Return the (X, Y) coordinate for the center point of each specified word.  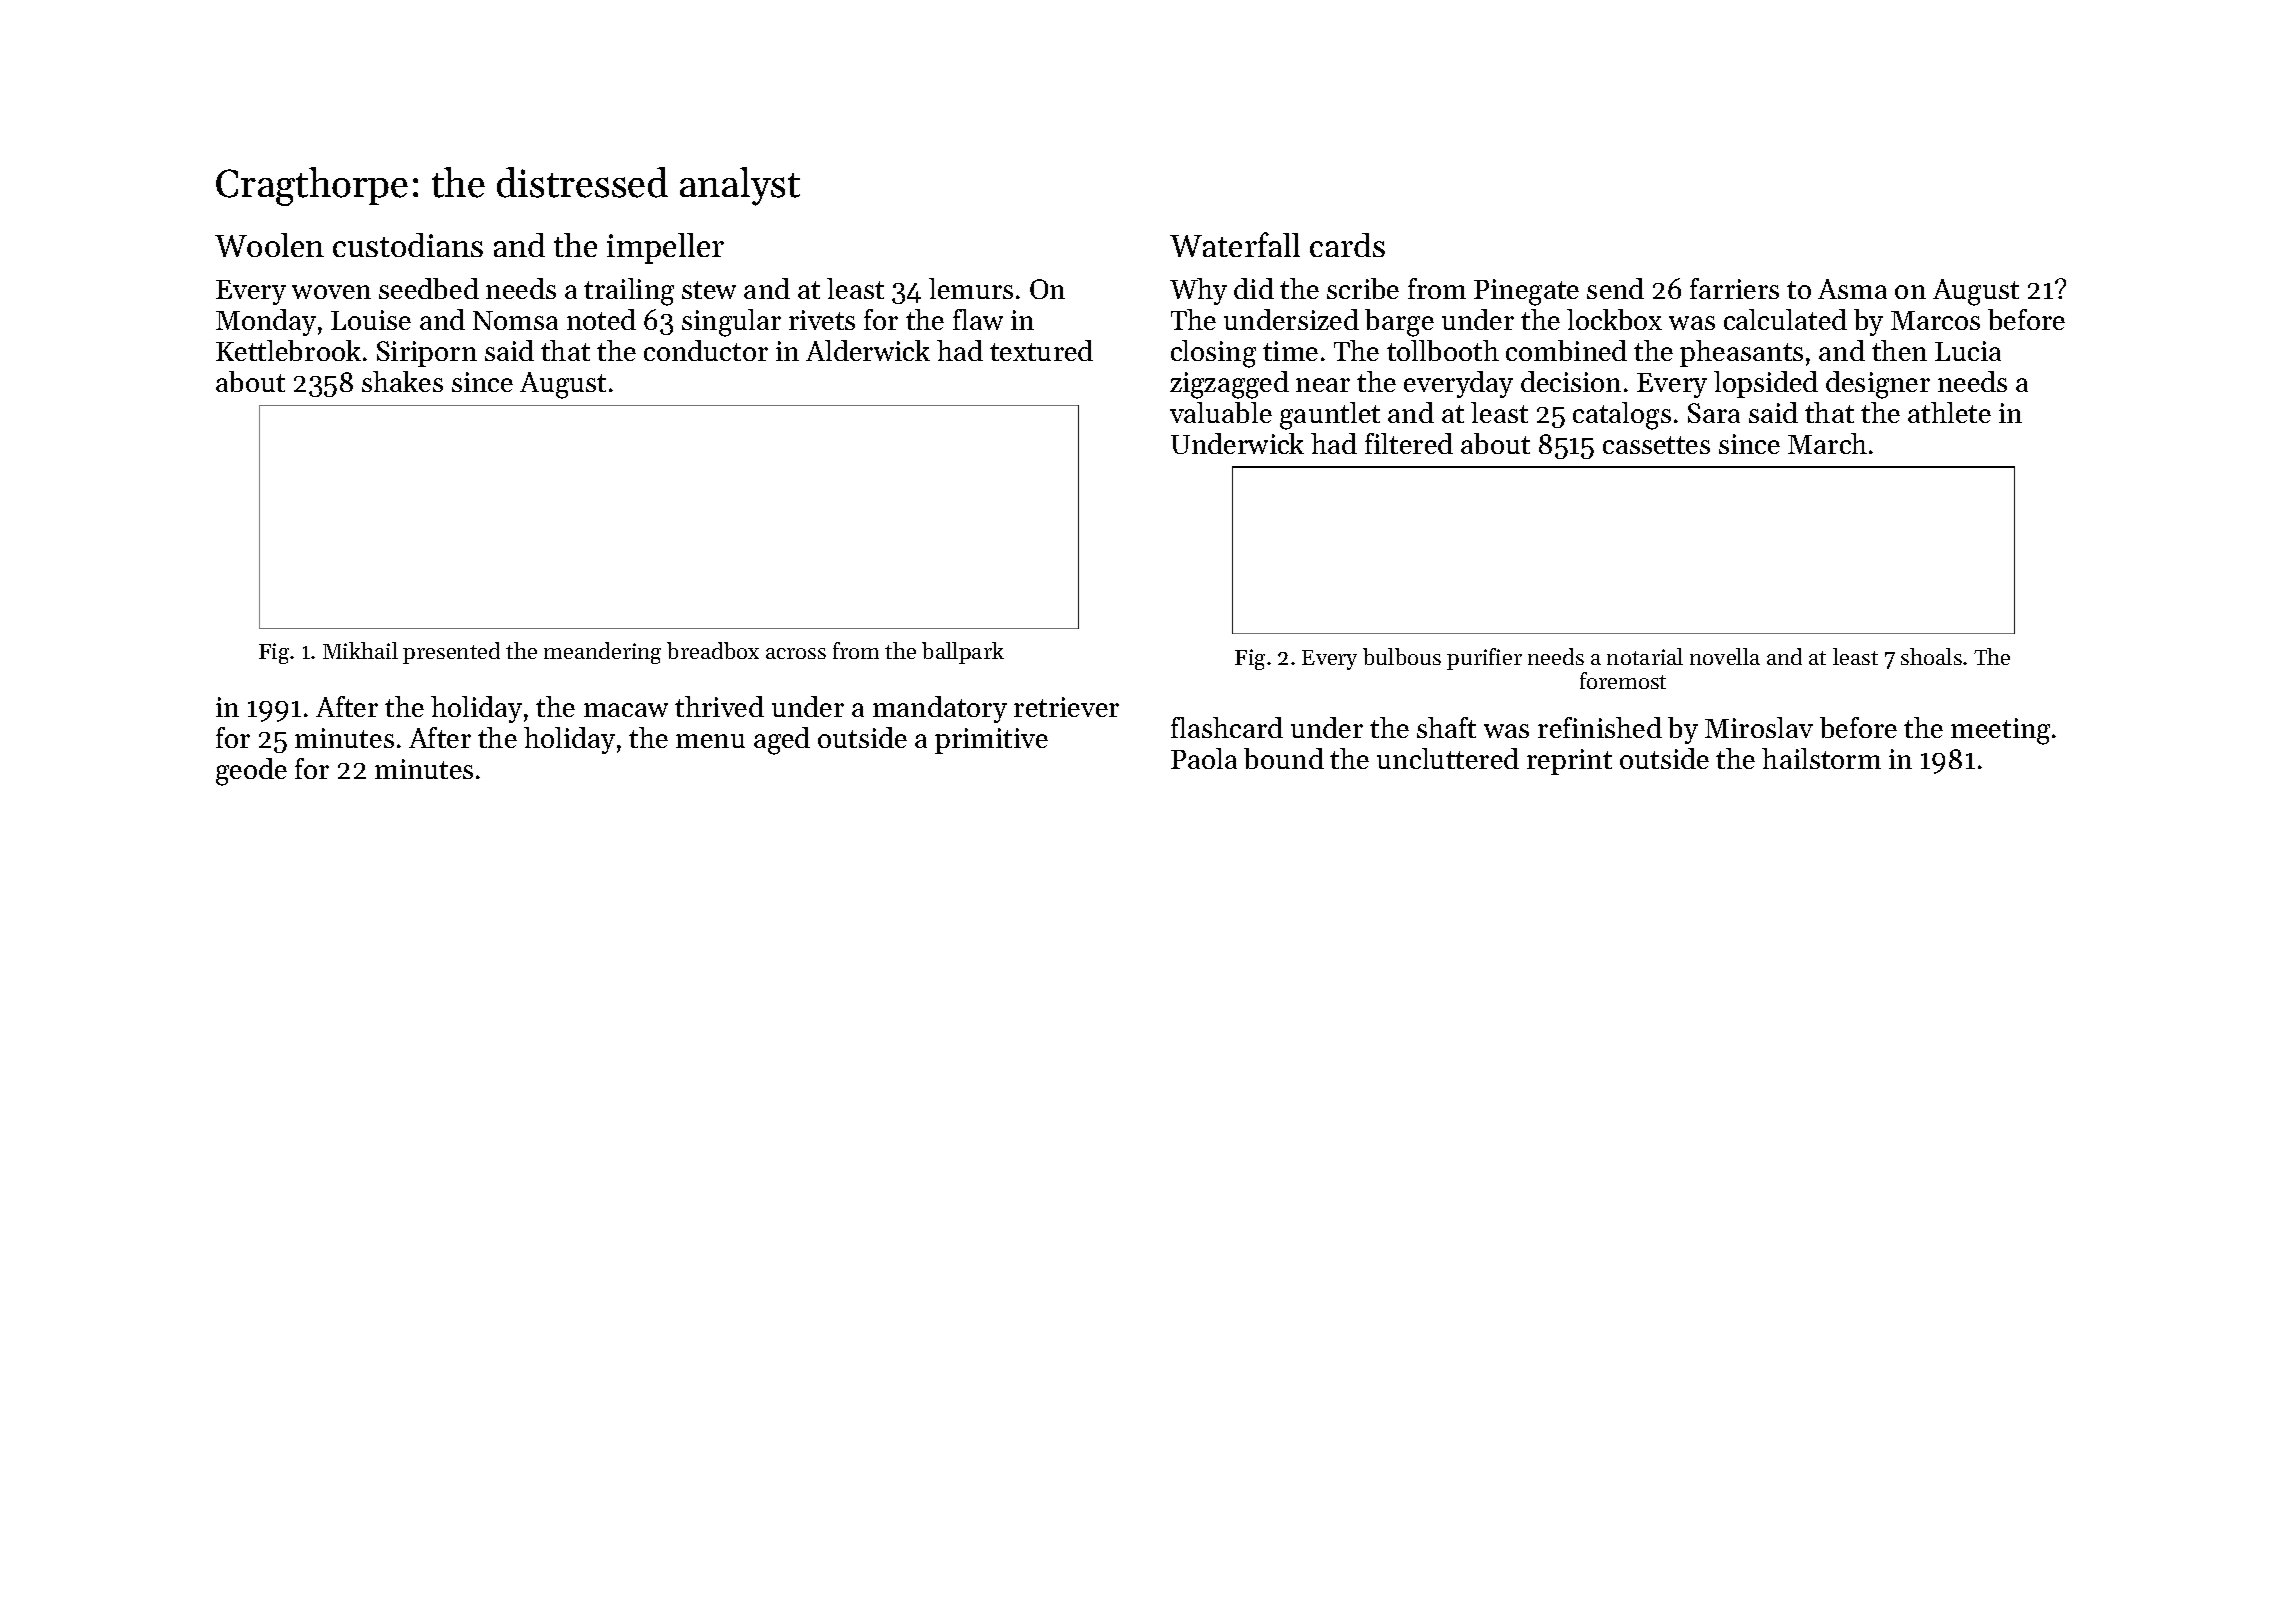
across (796, 653)
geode (251, 772)
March (1827, 443)
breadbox (713, 650)
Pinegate (1526, 292)
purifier (1484, 659)
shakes (402, 381)
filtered (1409, 443)
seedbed (429, 288)
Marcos (1935, 320)
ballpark (963, 653)
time (1290, 351)
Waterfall (1235, 244)
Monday (266, 322)
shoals (1931, 656)
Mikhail (360, 650)
